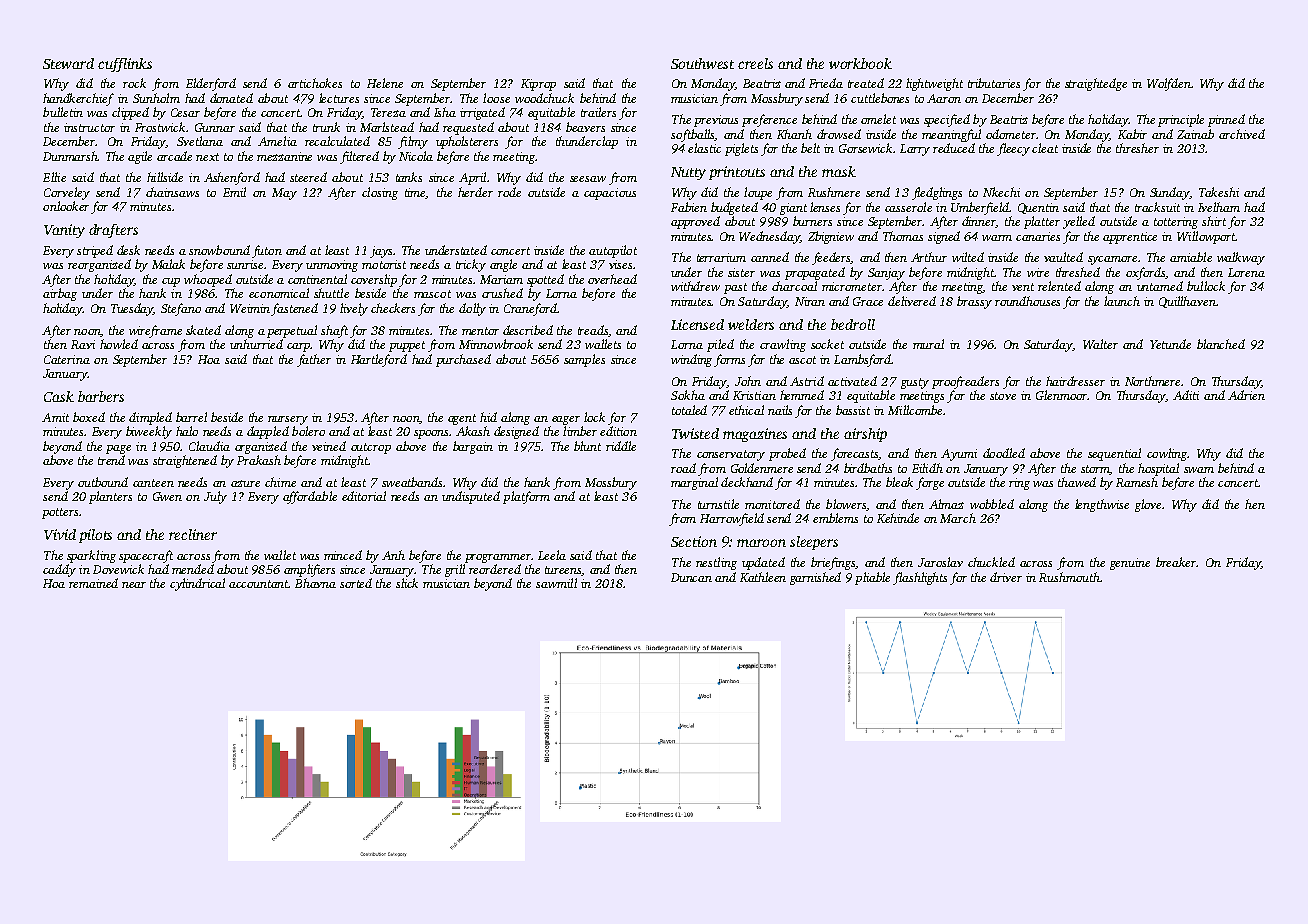  I want to click on Dovewick, so click(118, 569).
